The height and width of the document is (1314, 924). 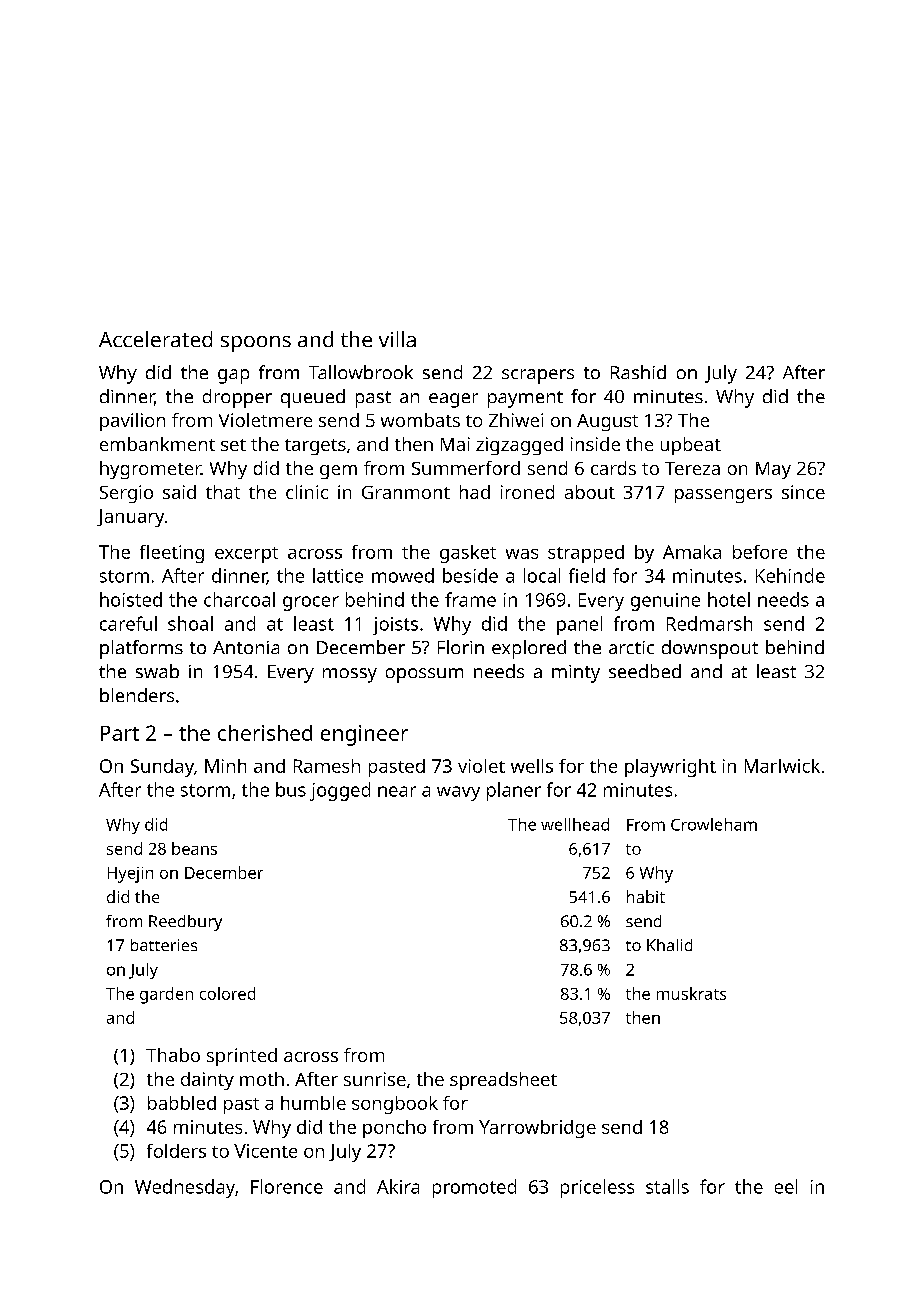 What do you see at coordinates (638, 372) in the document?
I see `Rashid` at bounding box center [638, 372].
